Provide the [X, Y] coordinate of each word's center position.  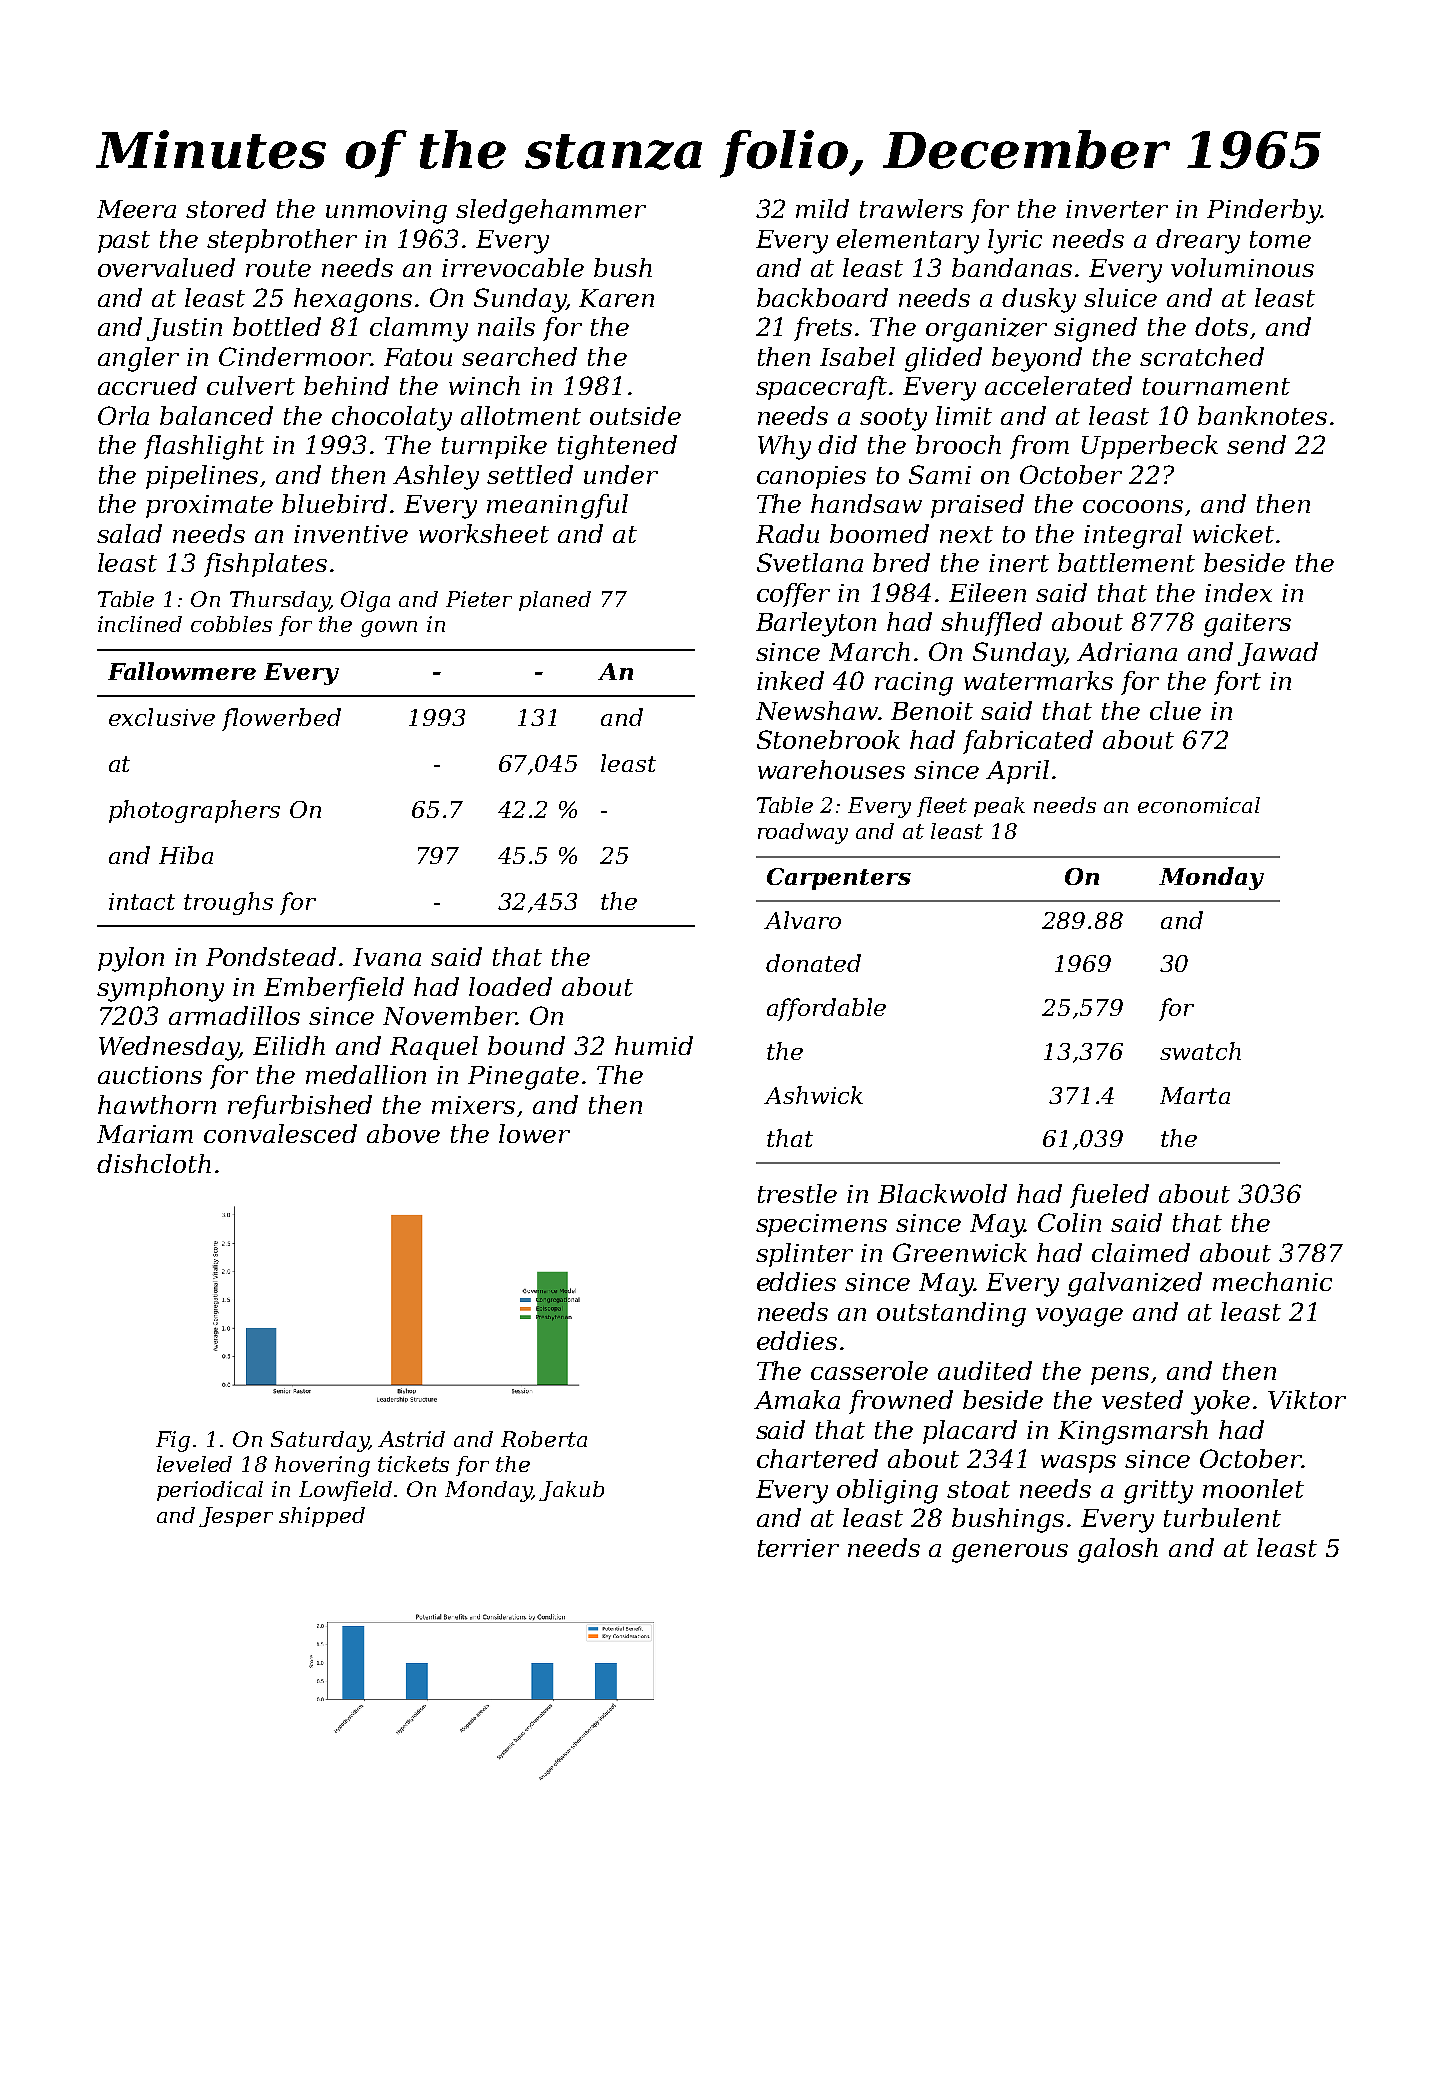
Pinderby [1264, 211]
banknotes [1262, 415]
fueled [1109, 1196]
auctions [150, 1075]
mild [822, 208]
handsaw [866, 503]
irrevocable [513, 267]
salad [129, 533]
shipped [322, 1517]
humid [654, 1045]
